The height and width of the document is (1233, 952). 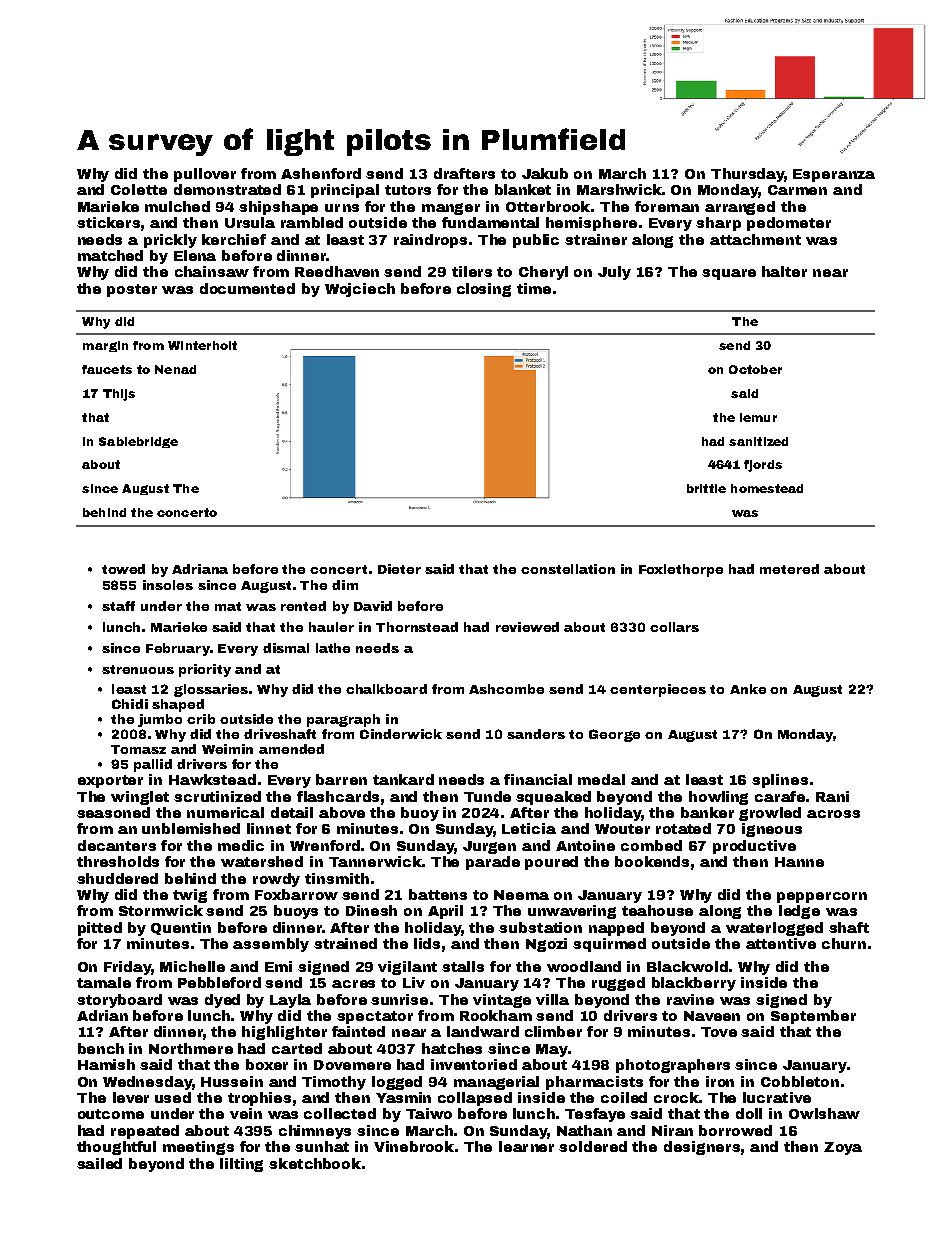 What do you see at coordinates (338, 796) in the document?
I see `flashcards` at bounding box center [338, 796].
